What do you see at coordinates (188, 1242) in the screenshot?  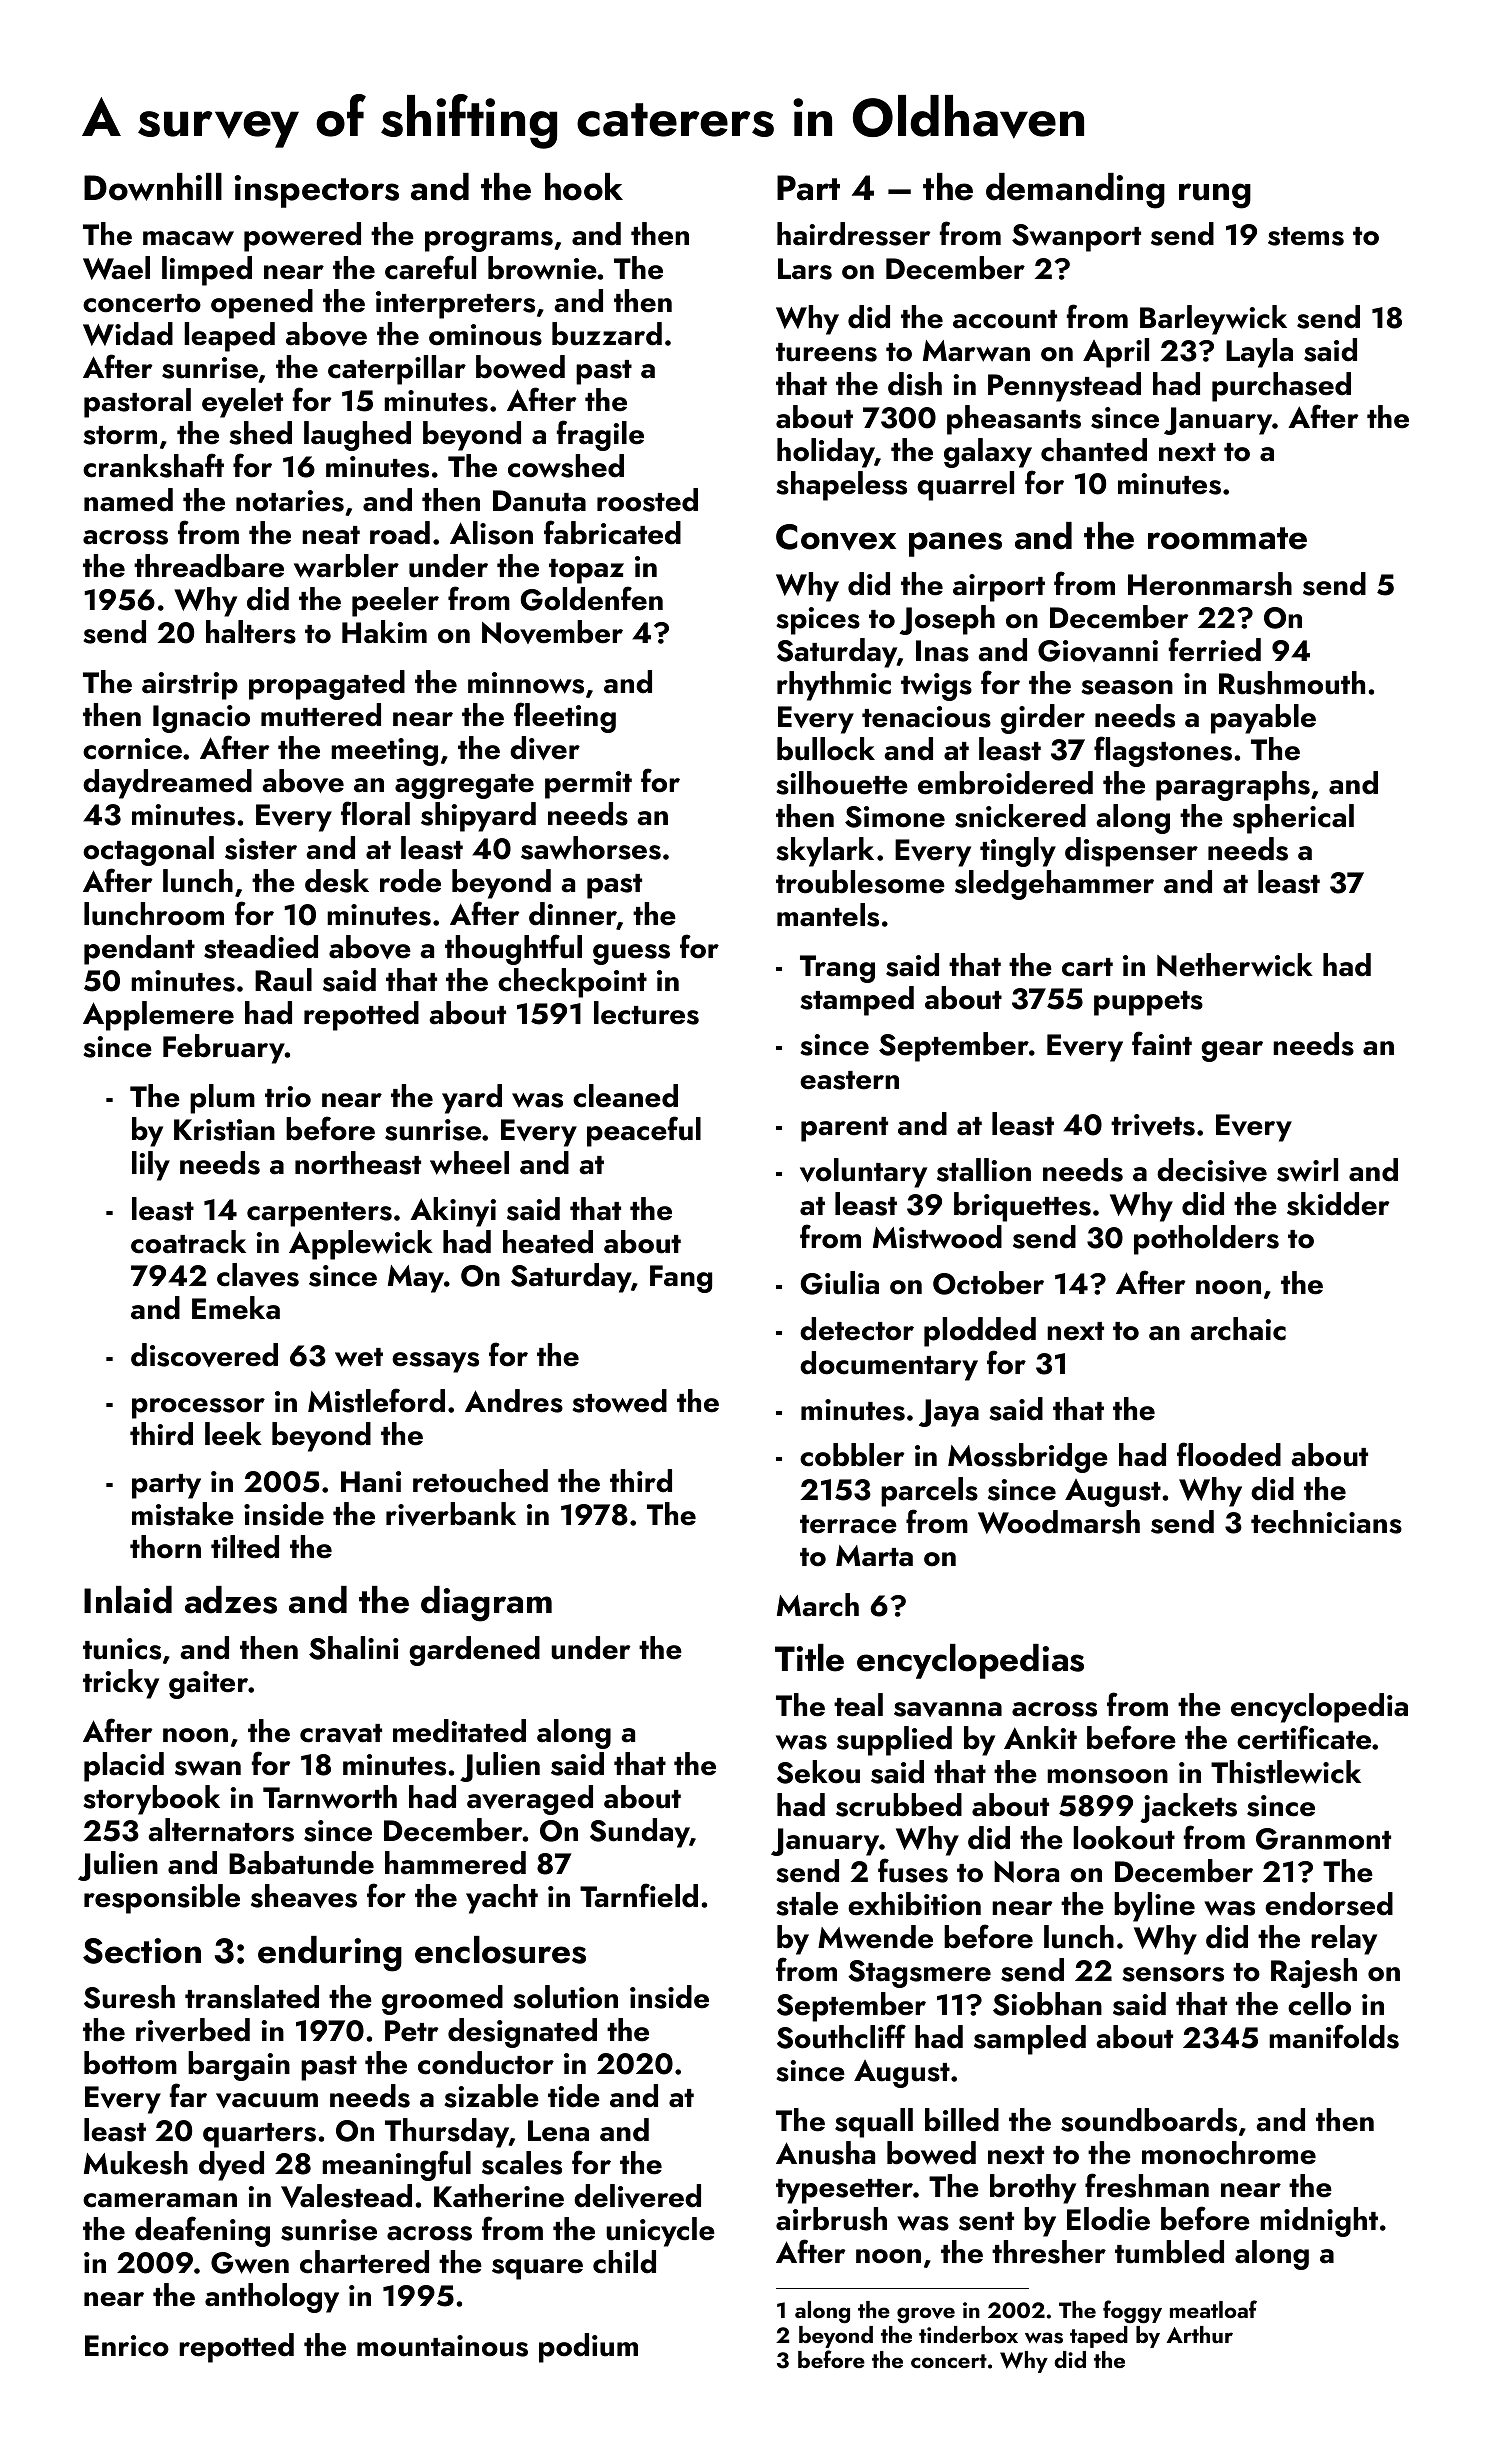 I see `coatrack` at bounding box center [188, 1242].
